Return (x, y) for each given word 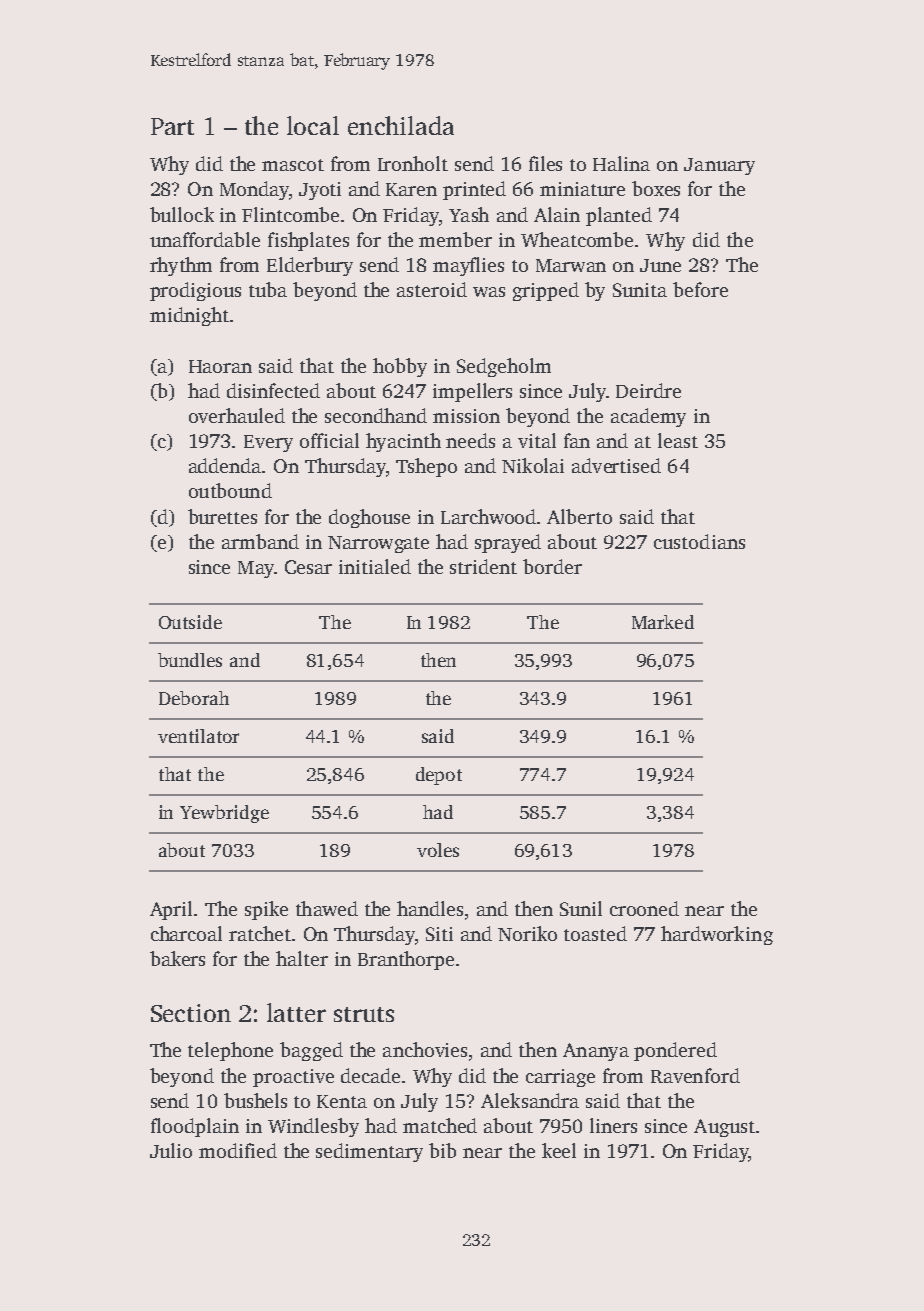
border (552, 566)
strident (483, 566)
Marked (663, 622)
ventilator (198, 736)
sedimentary (369, 1152)
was (489, 292)
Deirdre (648, 390)
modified (238, 1150)
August (724, 1128)
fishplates (308, 241)
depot (439, 776)
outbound (230, 490)
